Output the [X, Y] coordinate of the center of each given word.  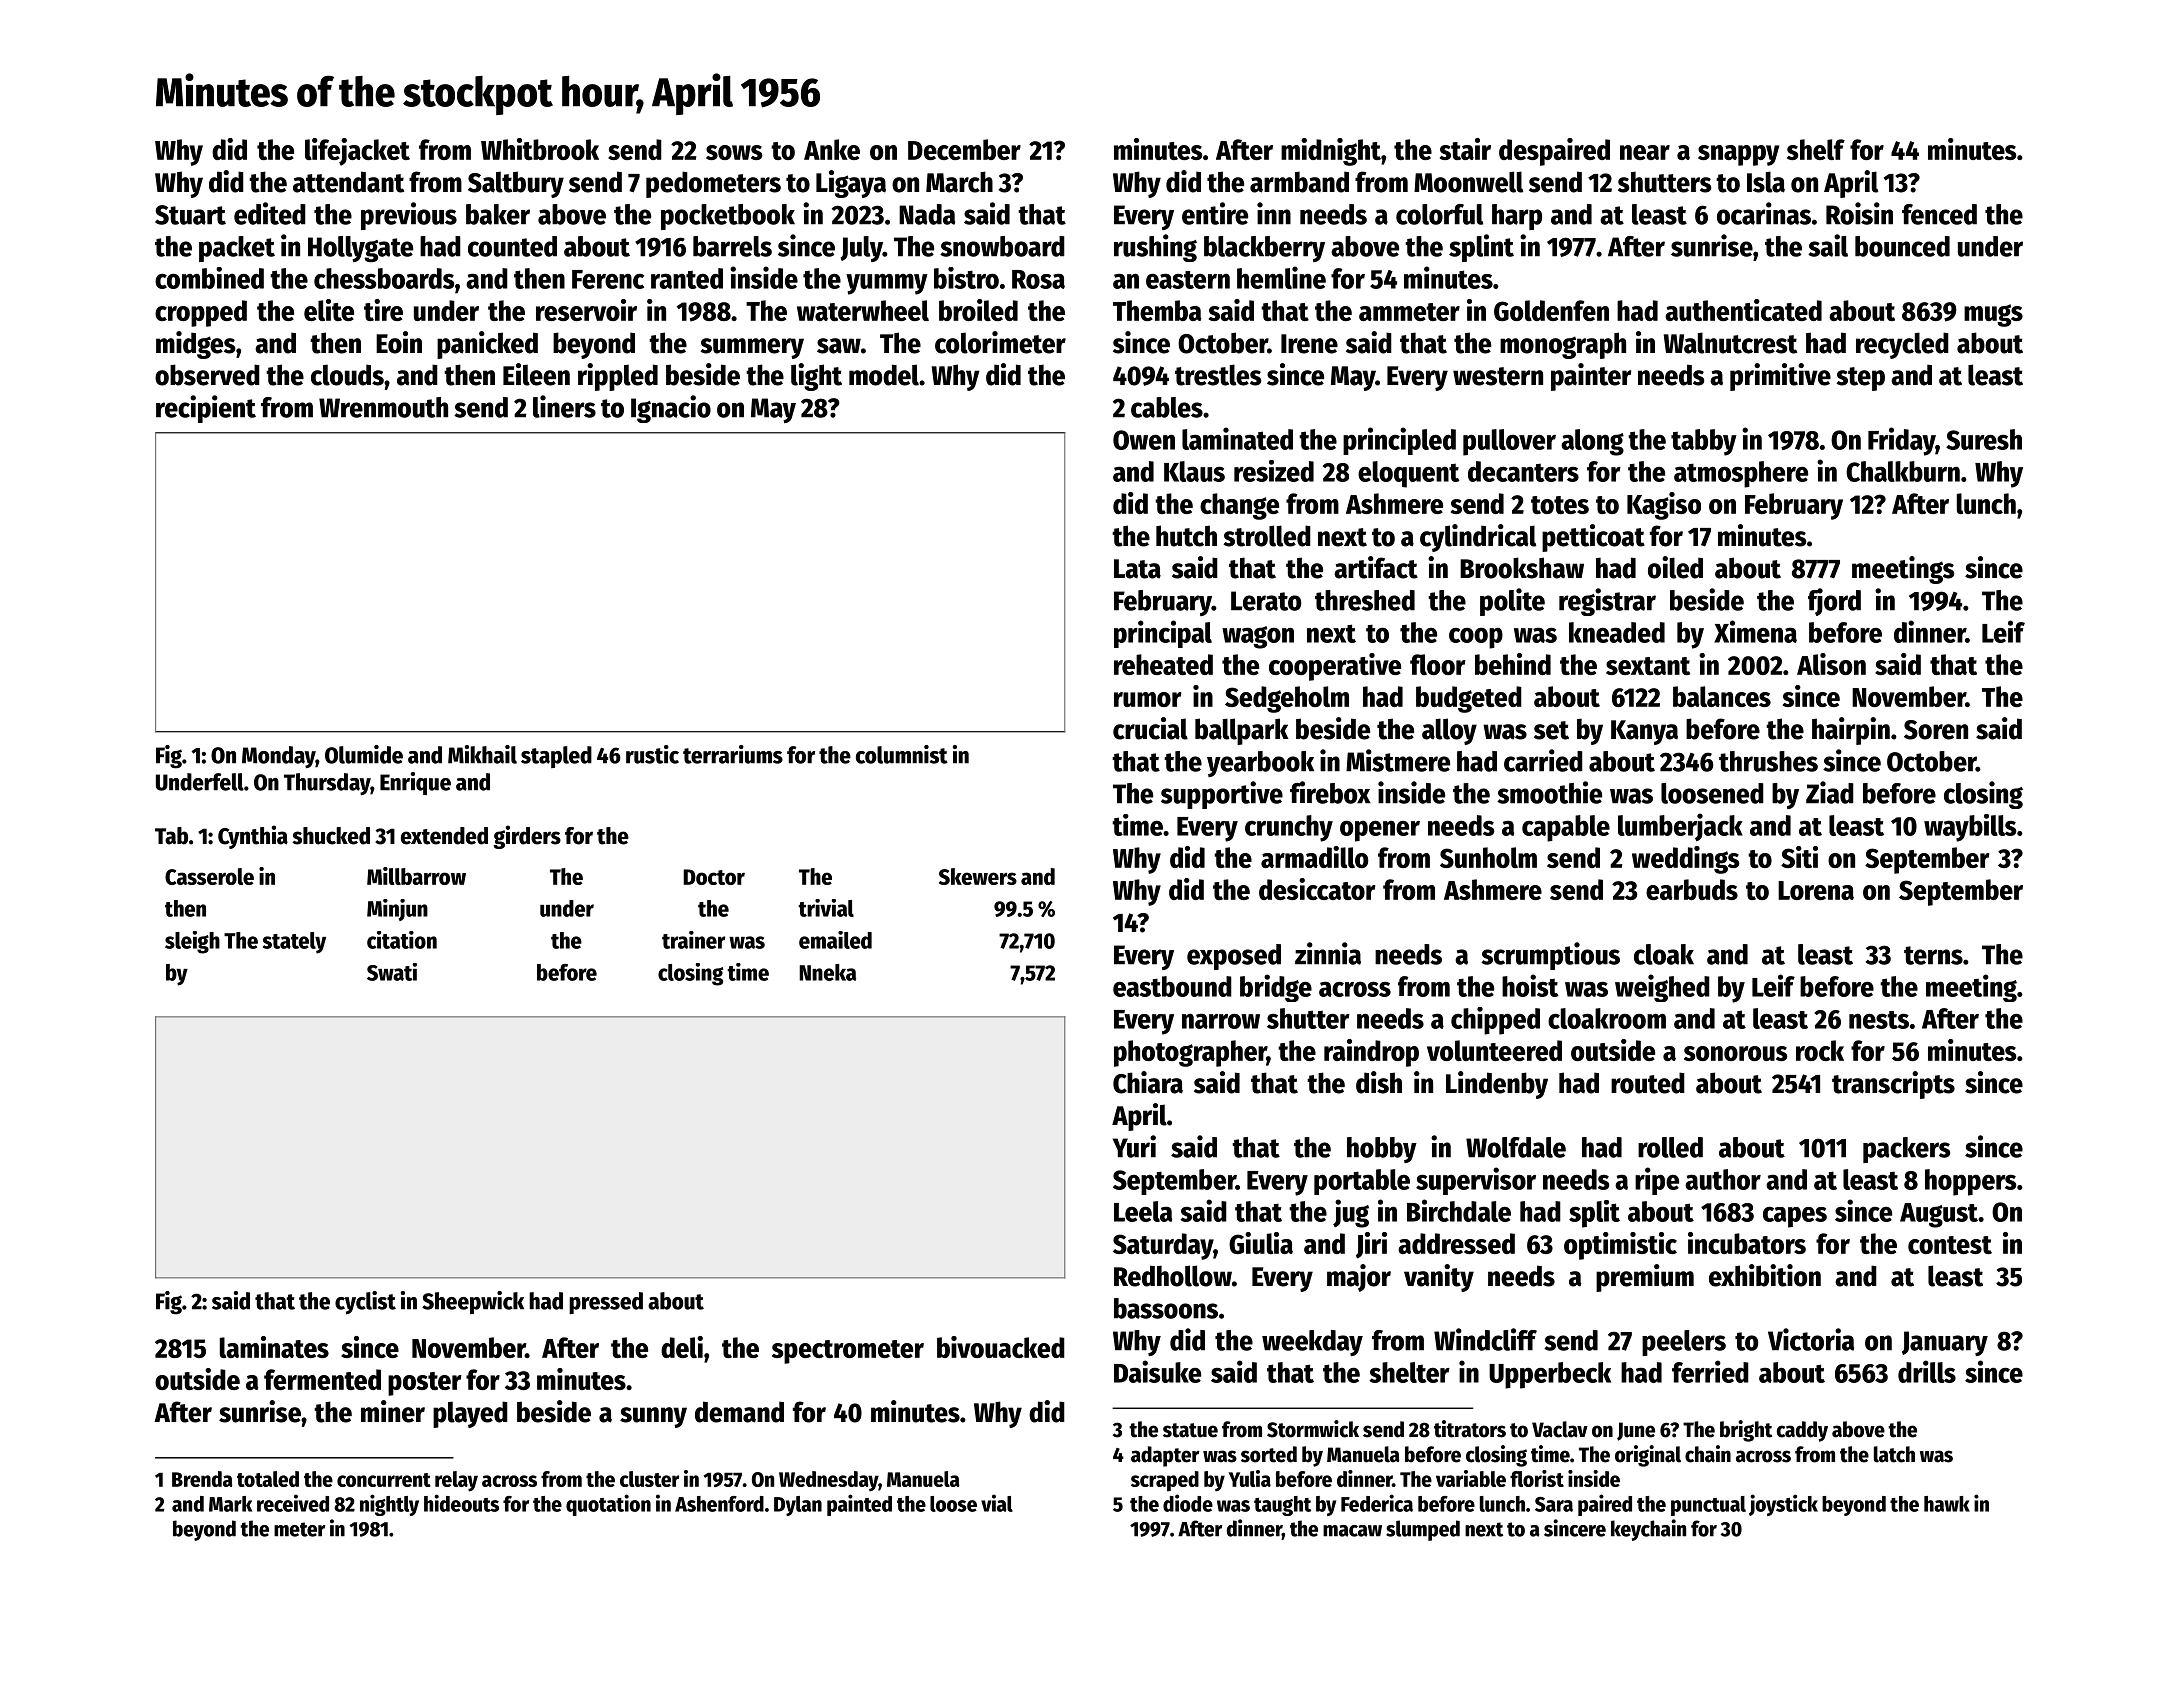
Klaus [1194, 471]
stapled [556, 757]
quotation [608, 1505]
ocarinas [1764, 213]
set [1551, 730]
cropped [201, 313]
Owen [1144, 440]
